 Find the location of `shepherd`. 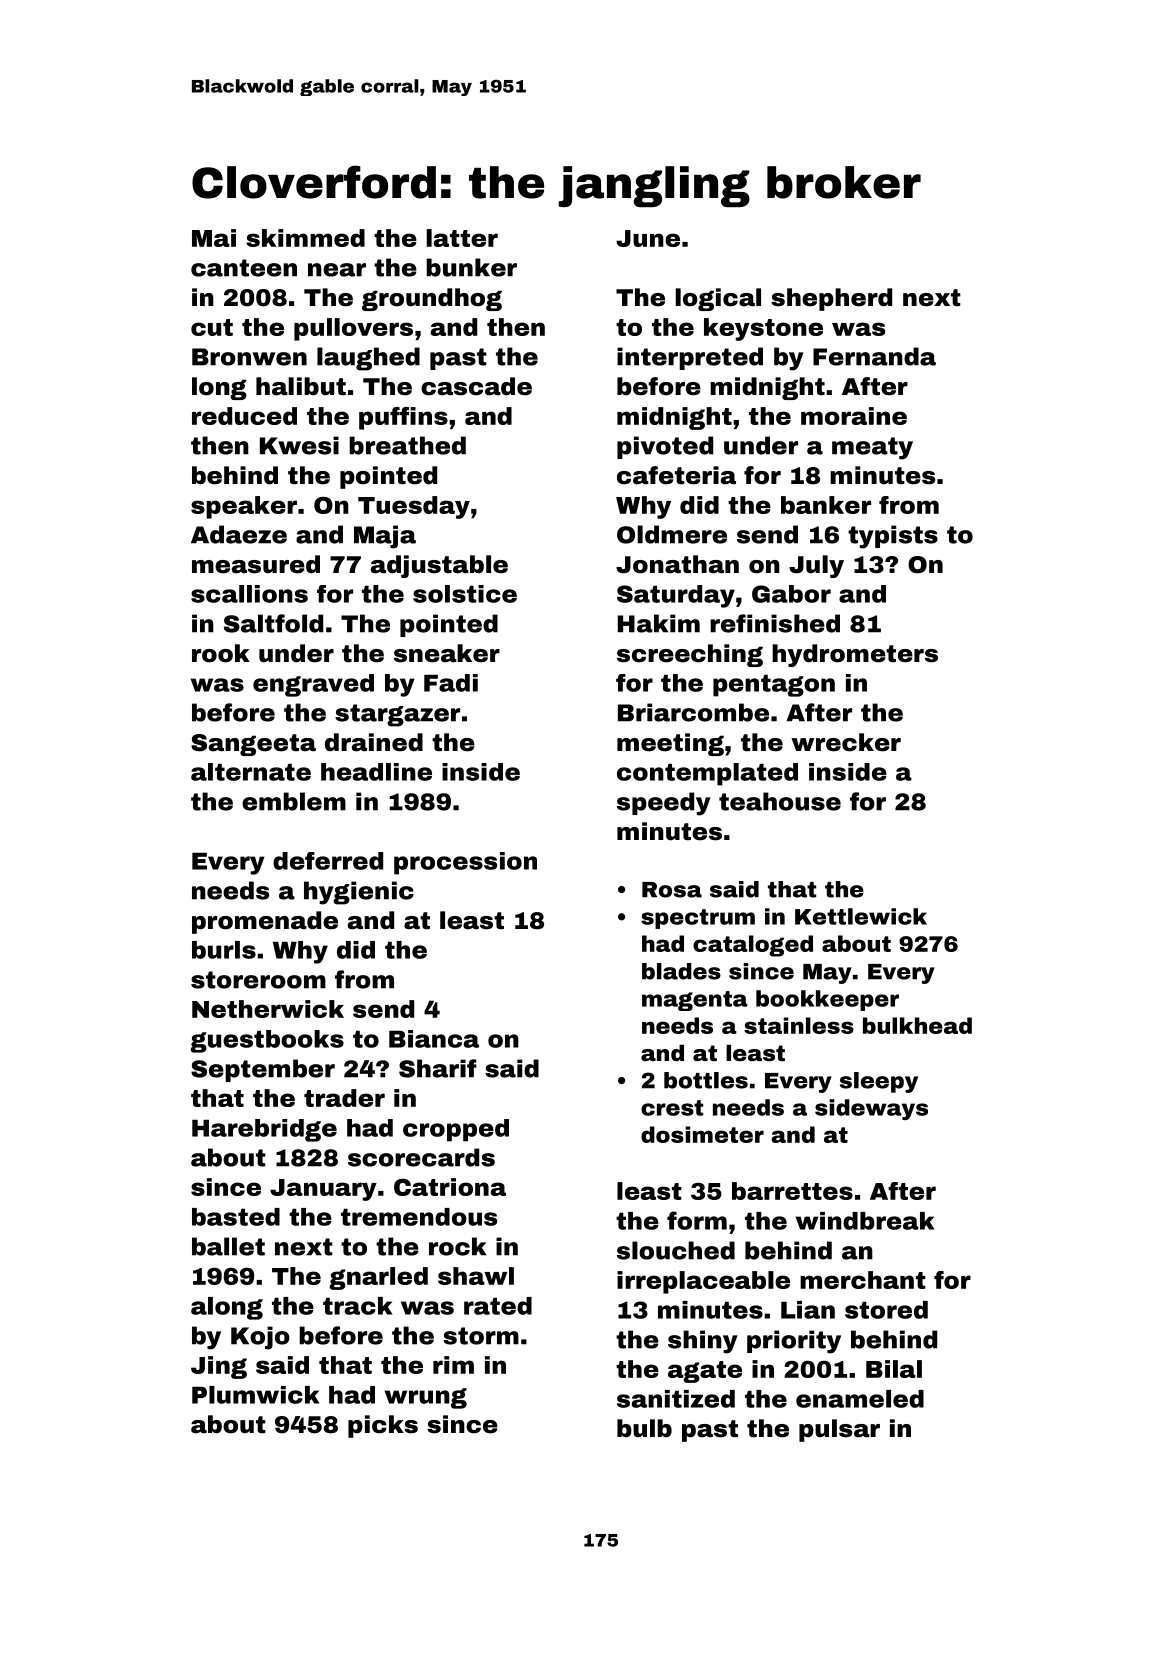

shepherd is located at coordinates (831, 299).
